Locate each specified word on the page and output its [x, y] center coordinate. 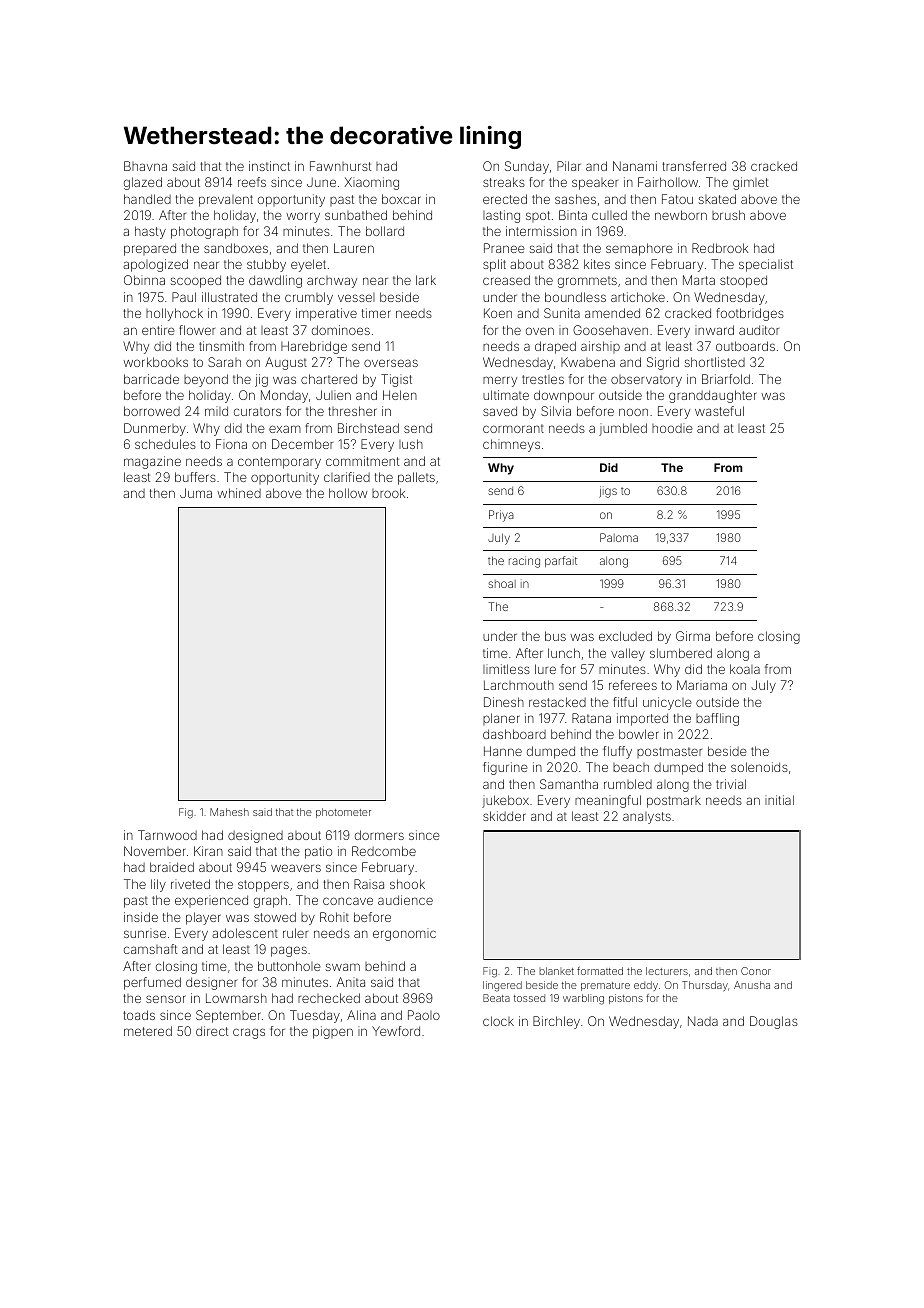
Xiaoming [371, 183]
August [286, 363]
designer [211, 983]
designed [255, 836]
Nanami [635, 166]
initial [779, 800]
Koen [498, 313]
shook [407, 884]
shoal [502, 584]
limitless [506, 669]
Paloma [619, 537]
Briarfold [726, 379]
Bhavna [145, 166]
